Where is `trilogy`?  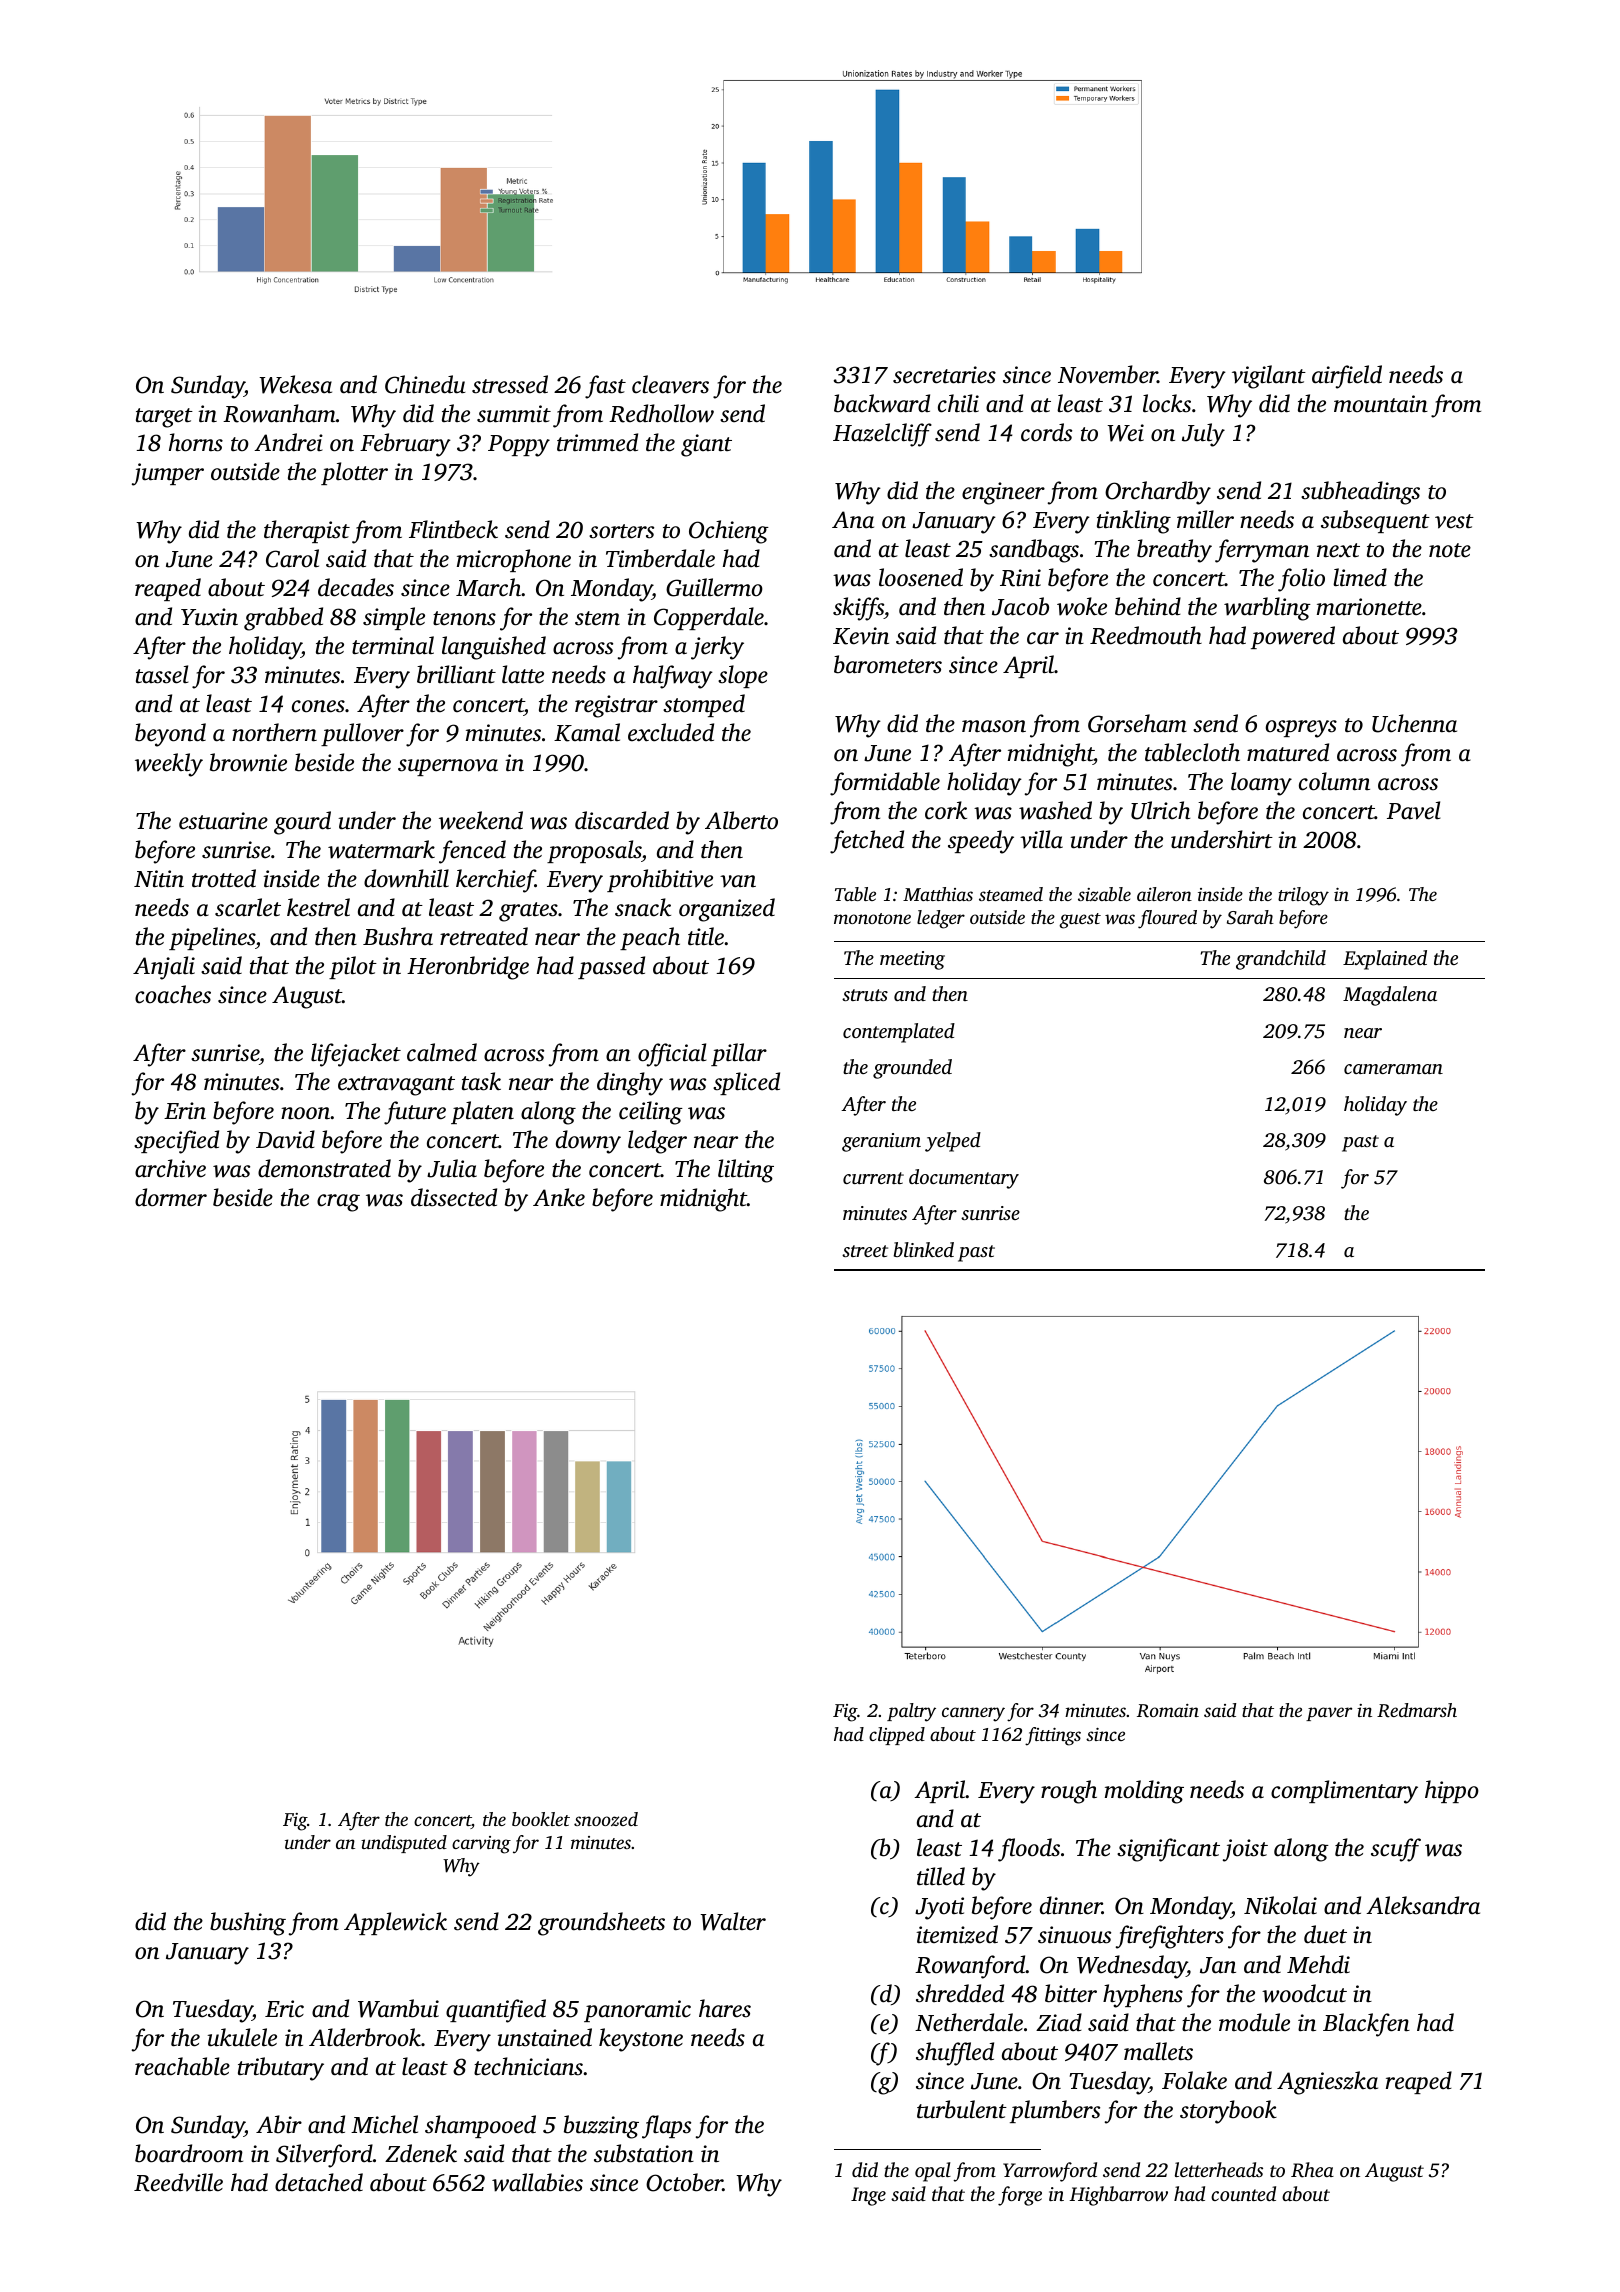
trilogy is located at coordinates (1303, 896).
